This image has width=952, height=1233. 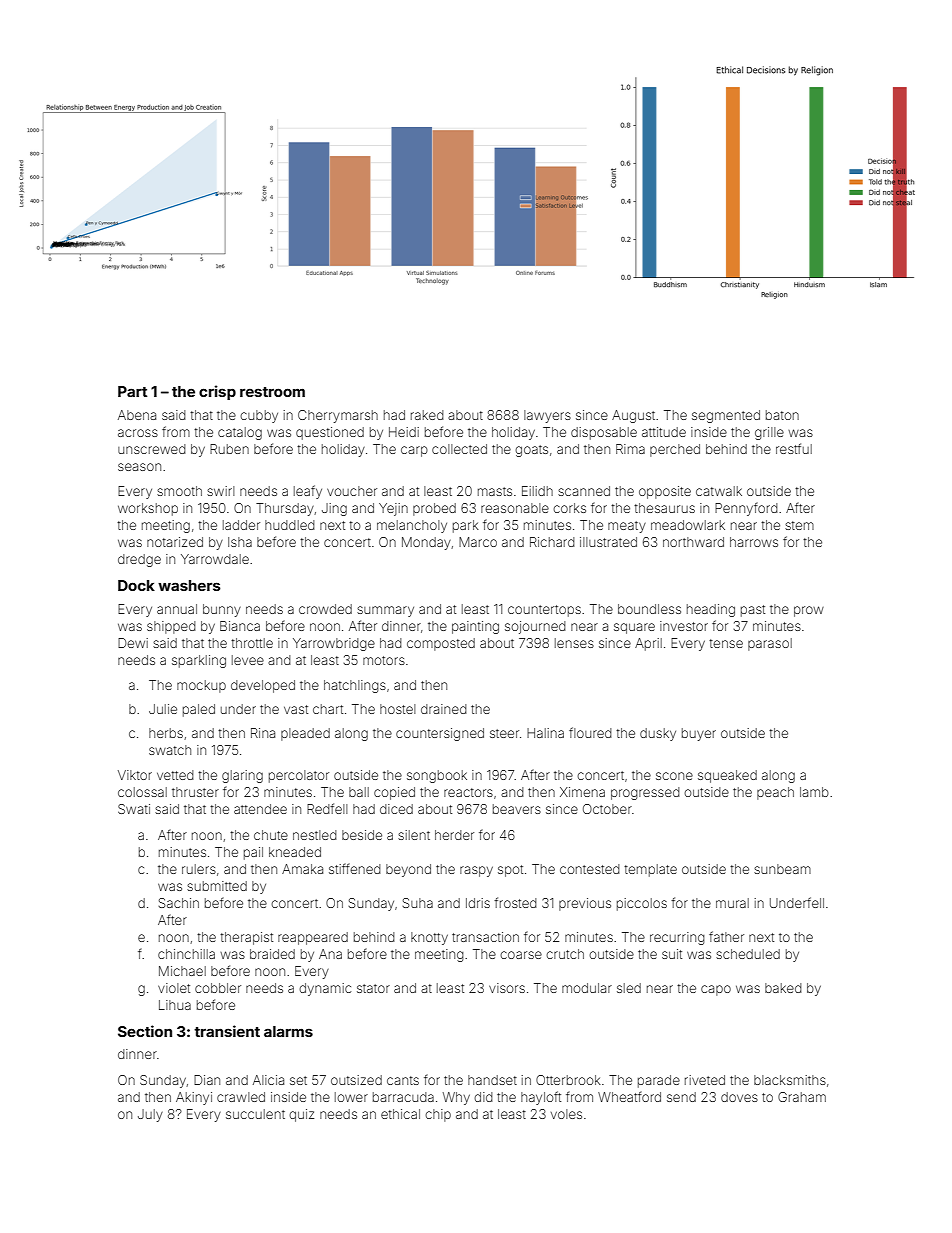 I want to click on northward, so click(x=693, y=542).
